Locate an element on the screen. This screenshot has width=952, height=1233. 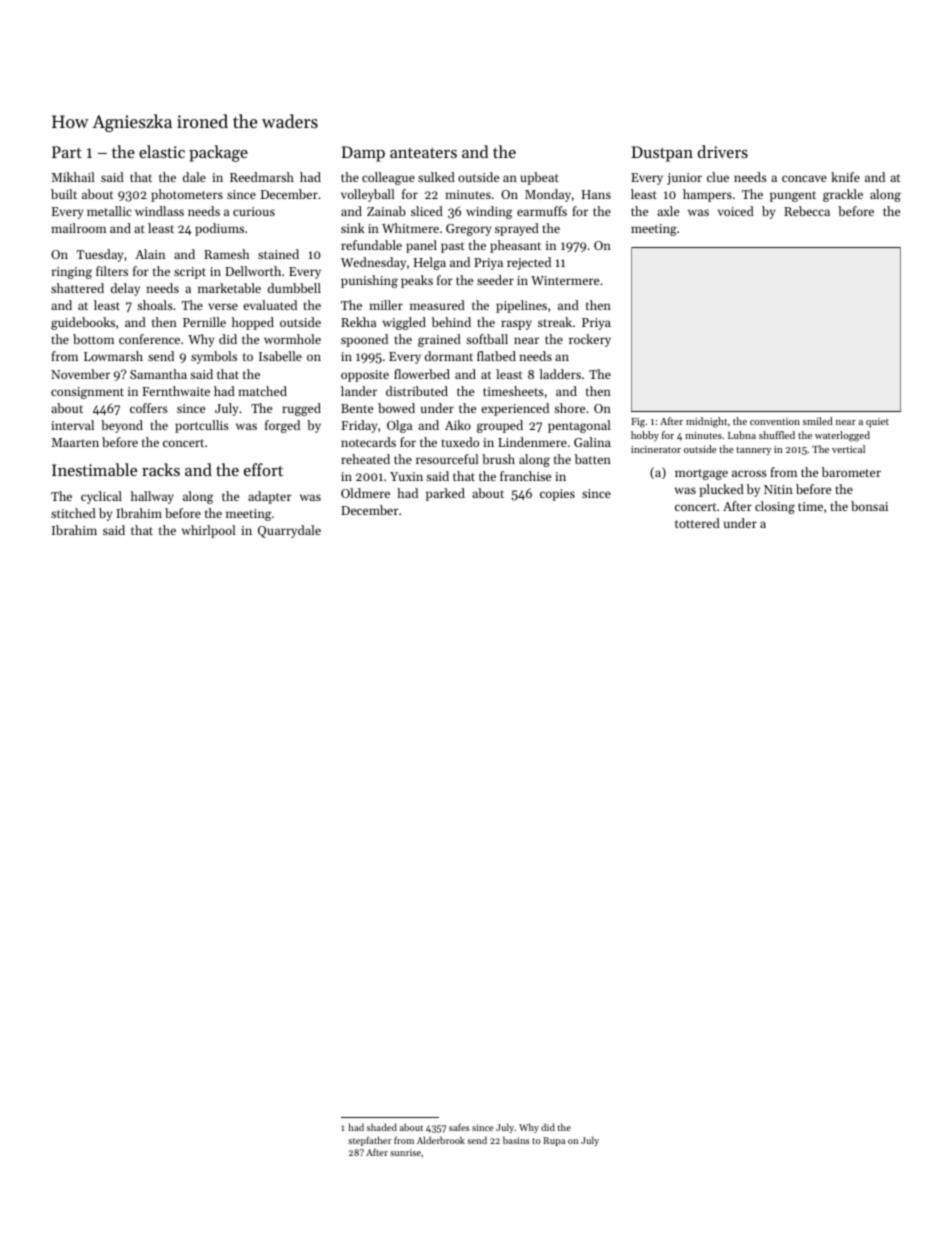
Rupa is located at coordinates (554, 1141).
